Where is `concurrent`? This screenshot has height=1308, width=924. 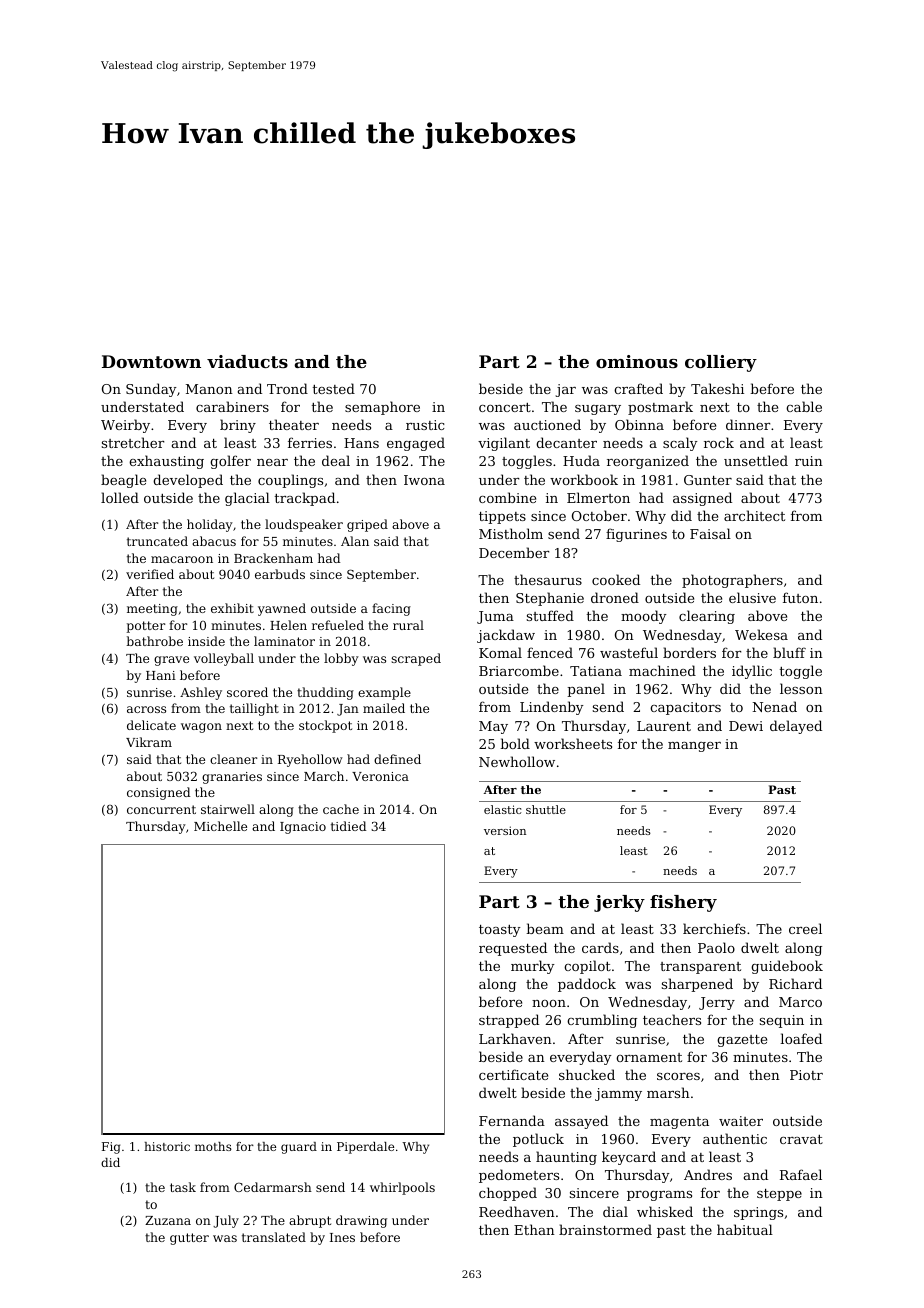 concurrent is located at coordinates (161, 809).
